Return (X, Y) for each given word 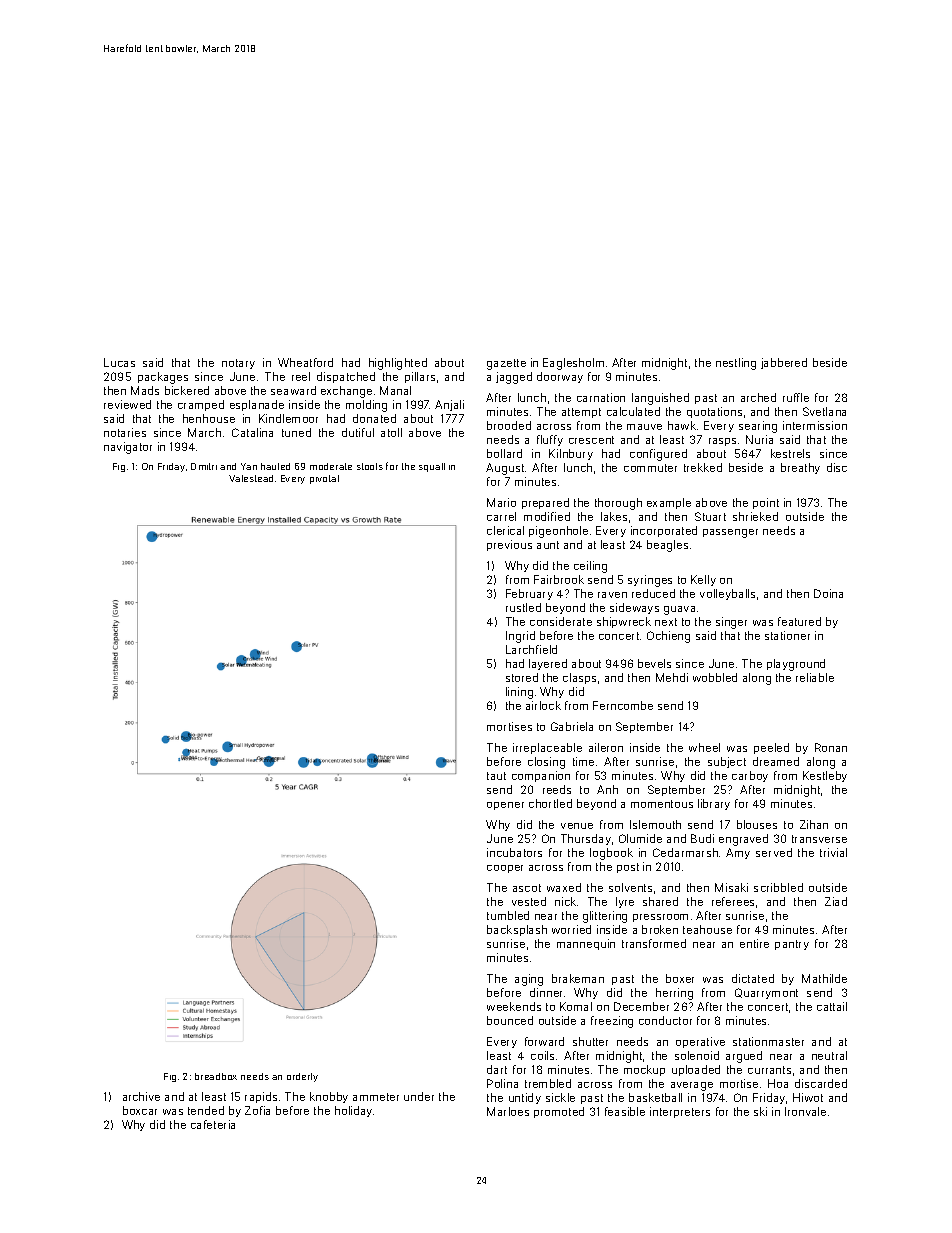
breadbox (216, 1076)
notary (238, 364)
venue (577, 826)
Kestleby (825, 776)
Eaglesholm (573, 364)
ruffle (796, 397)
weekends (514, 1006)
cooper (505, 869)
